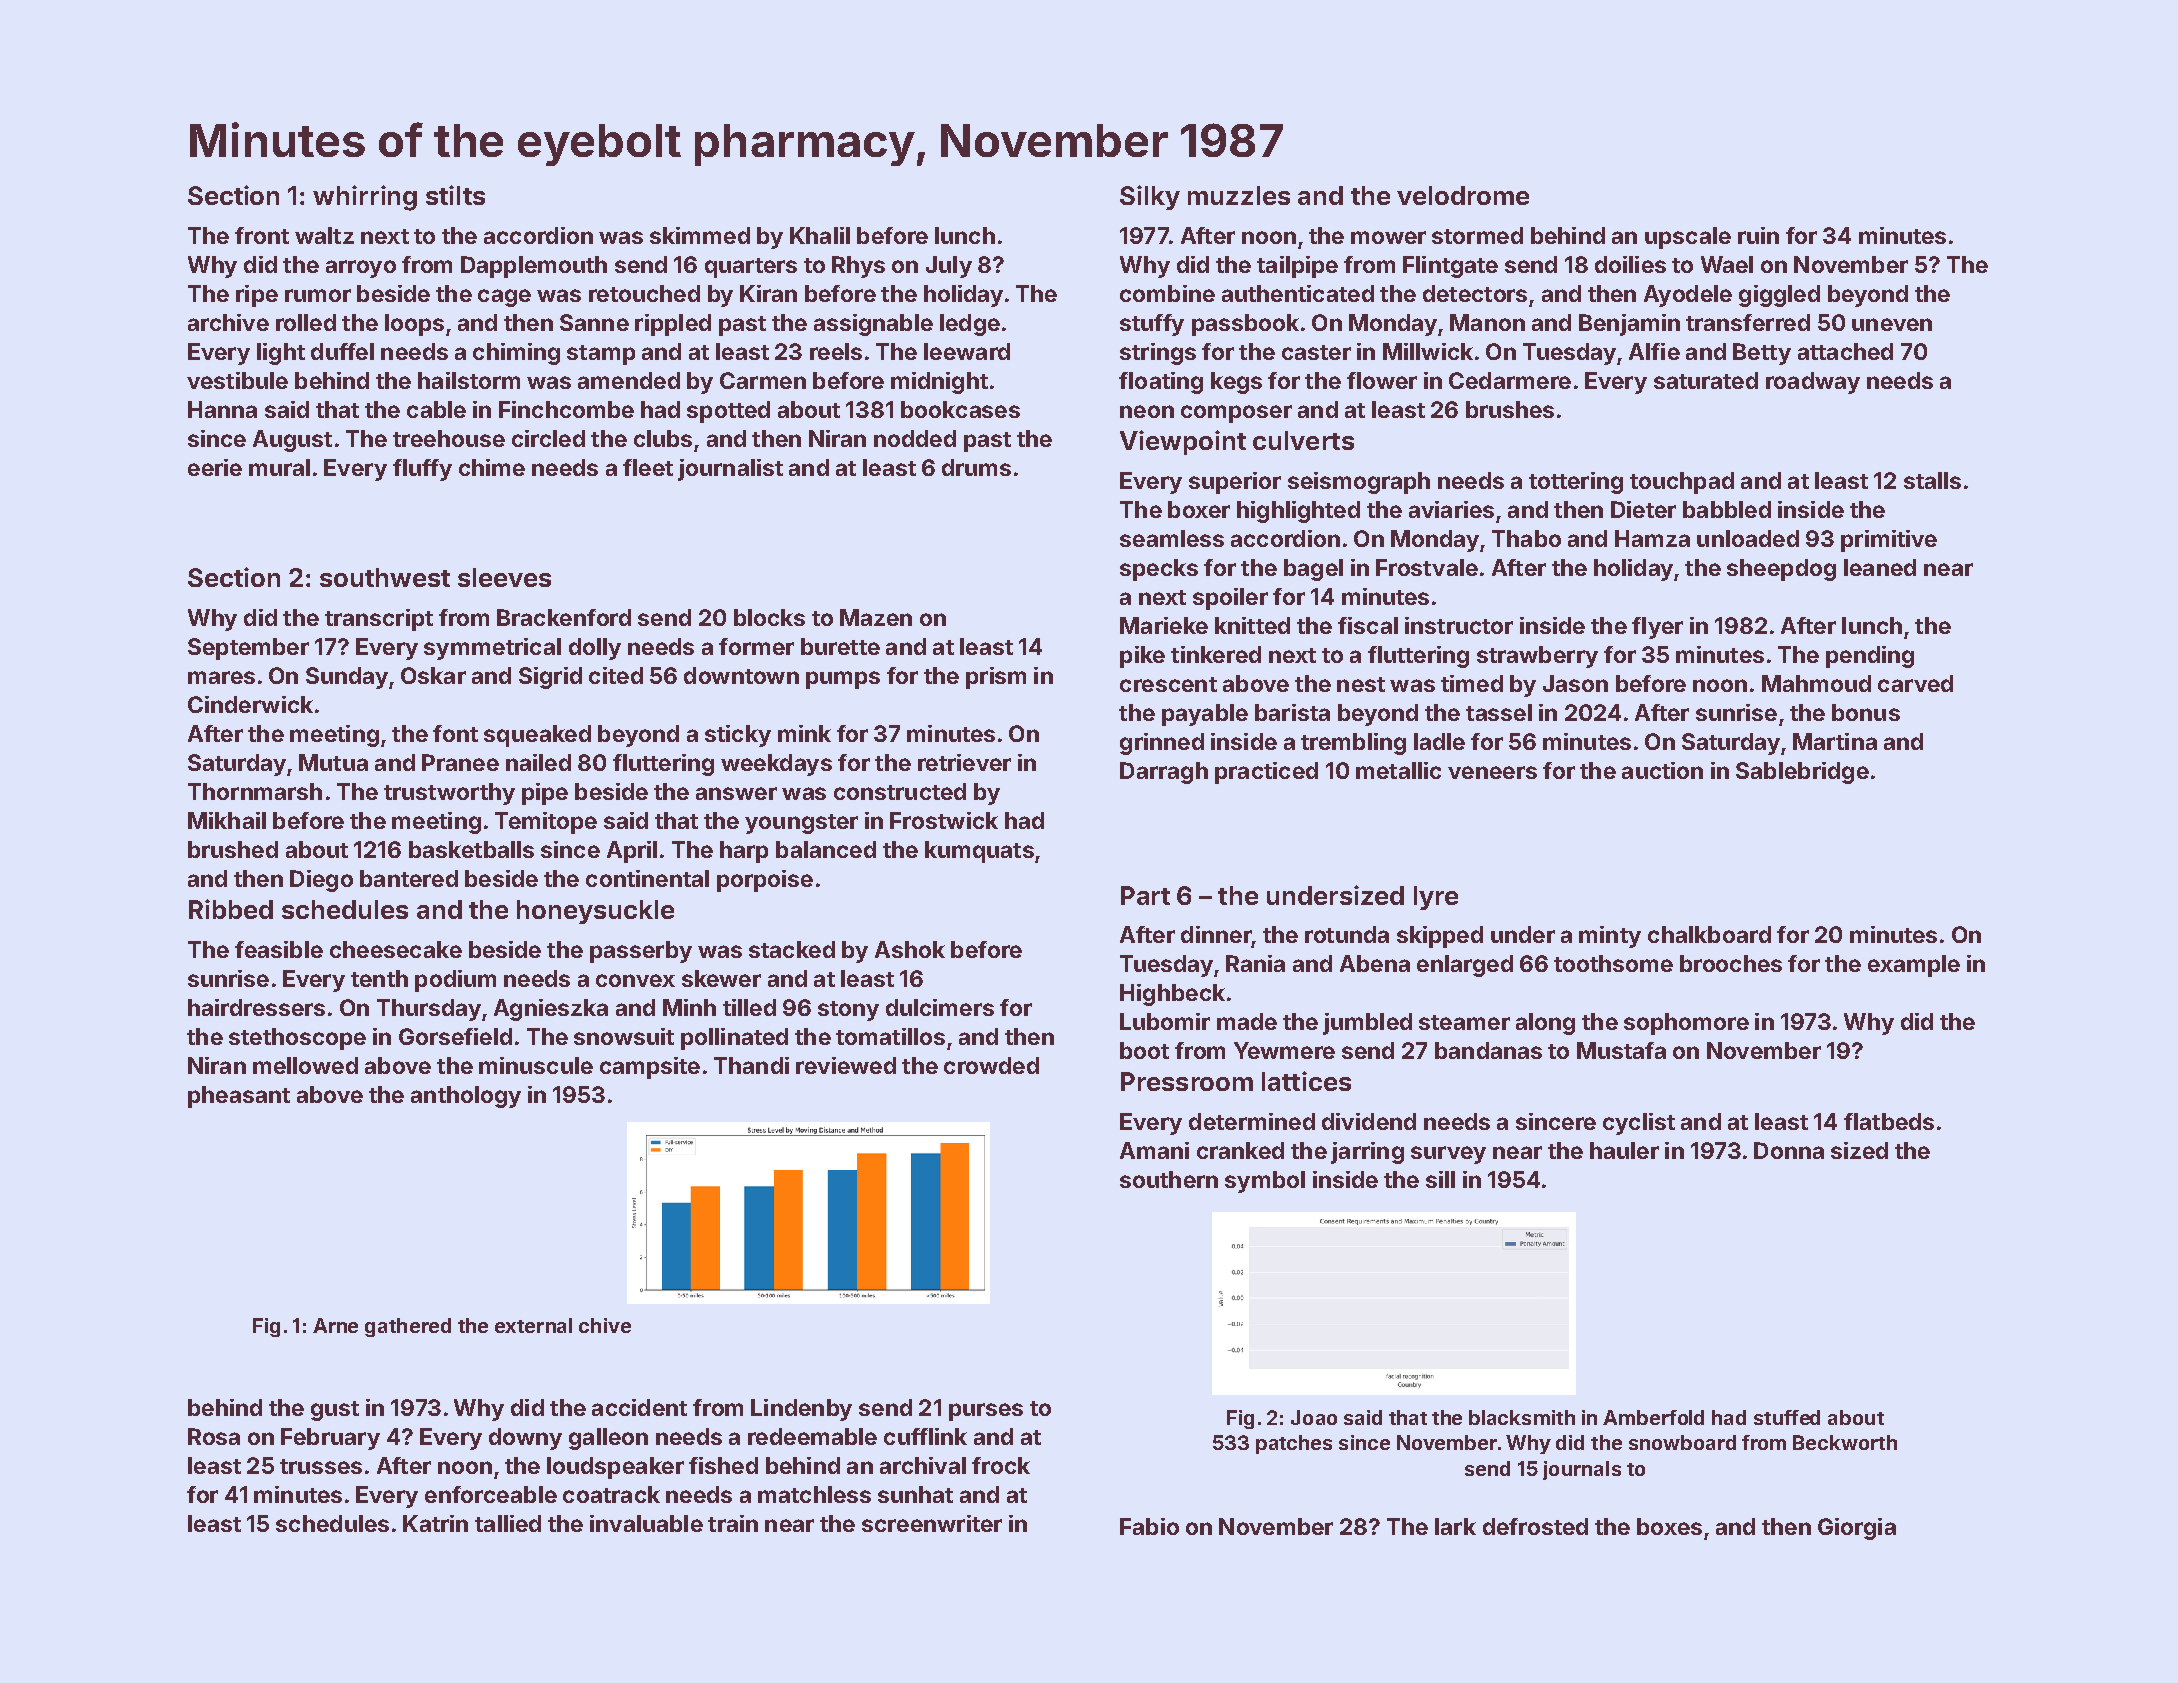 The width and height of the screenshot is (2178, 1683). Describe the element at coordinates (1150, 197) in the screenshot. I see `Silky` at that location.
